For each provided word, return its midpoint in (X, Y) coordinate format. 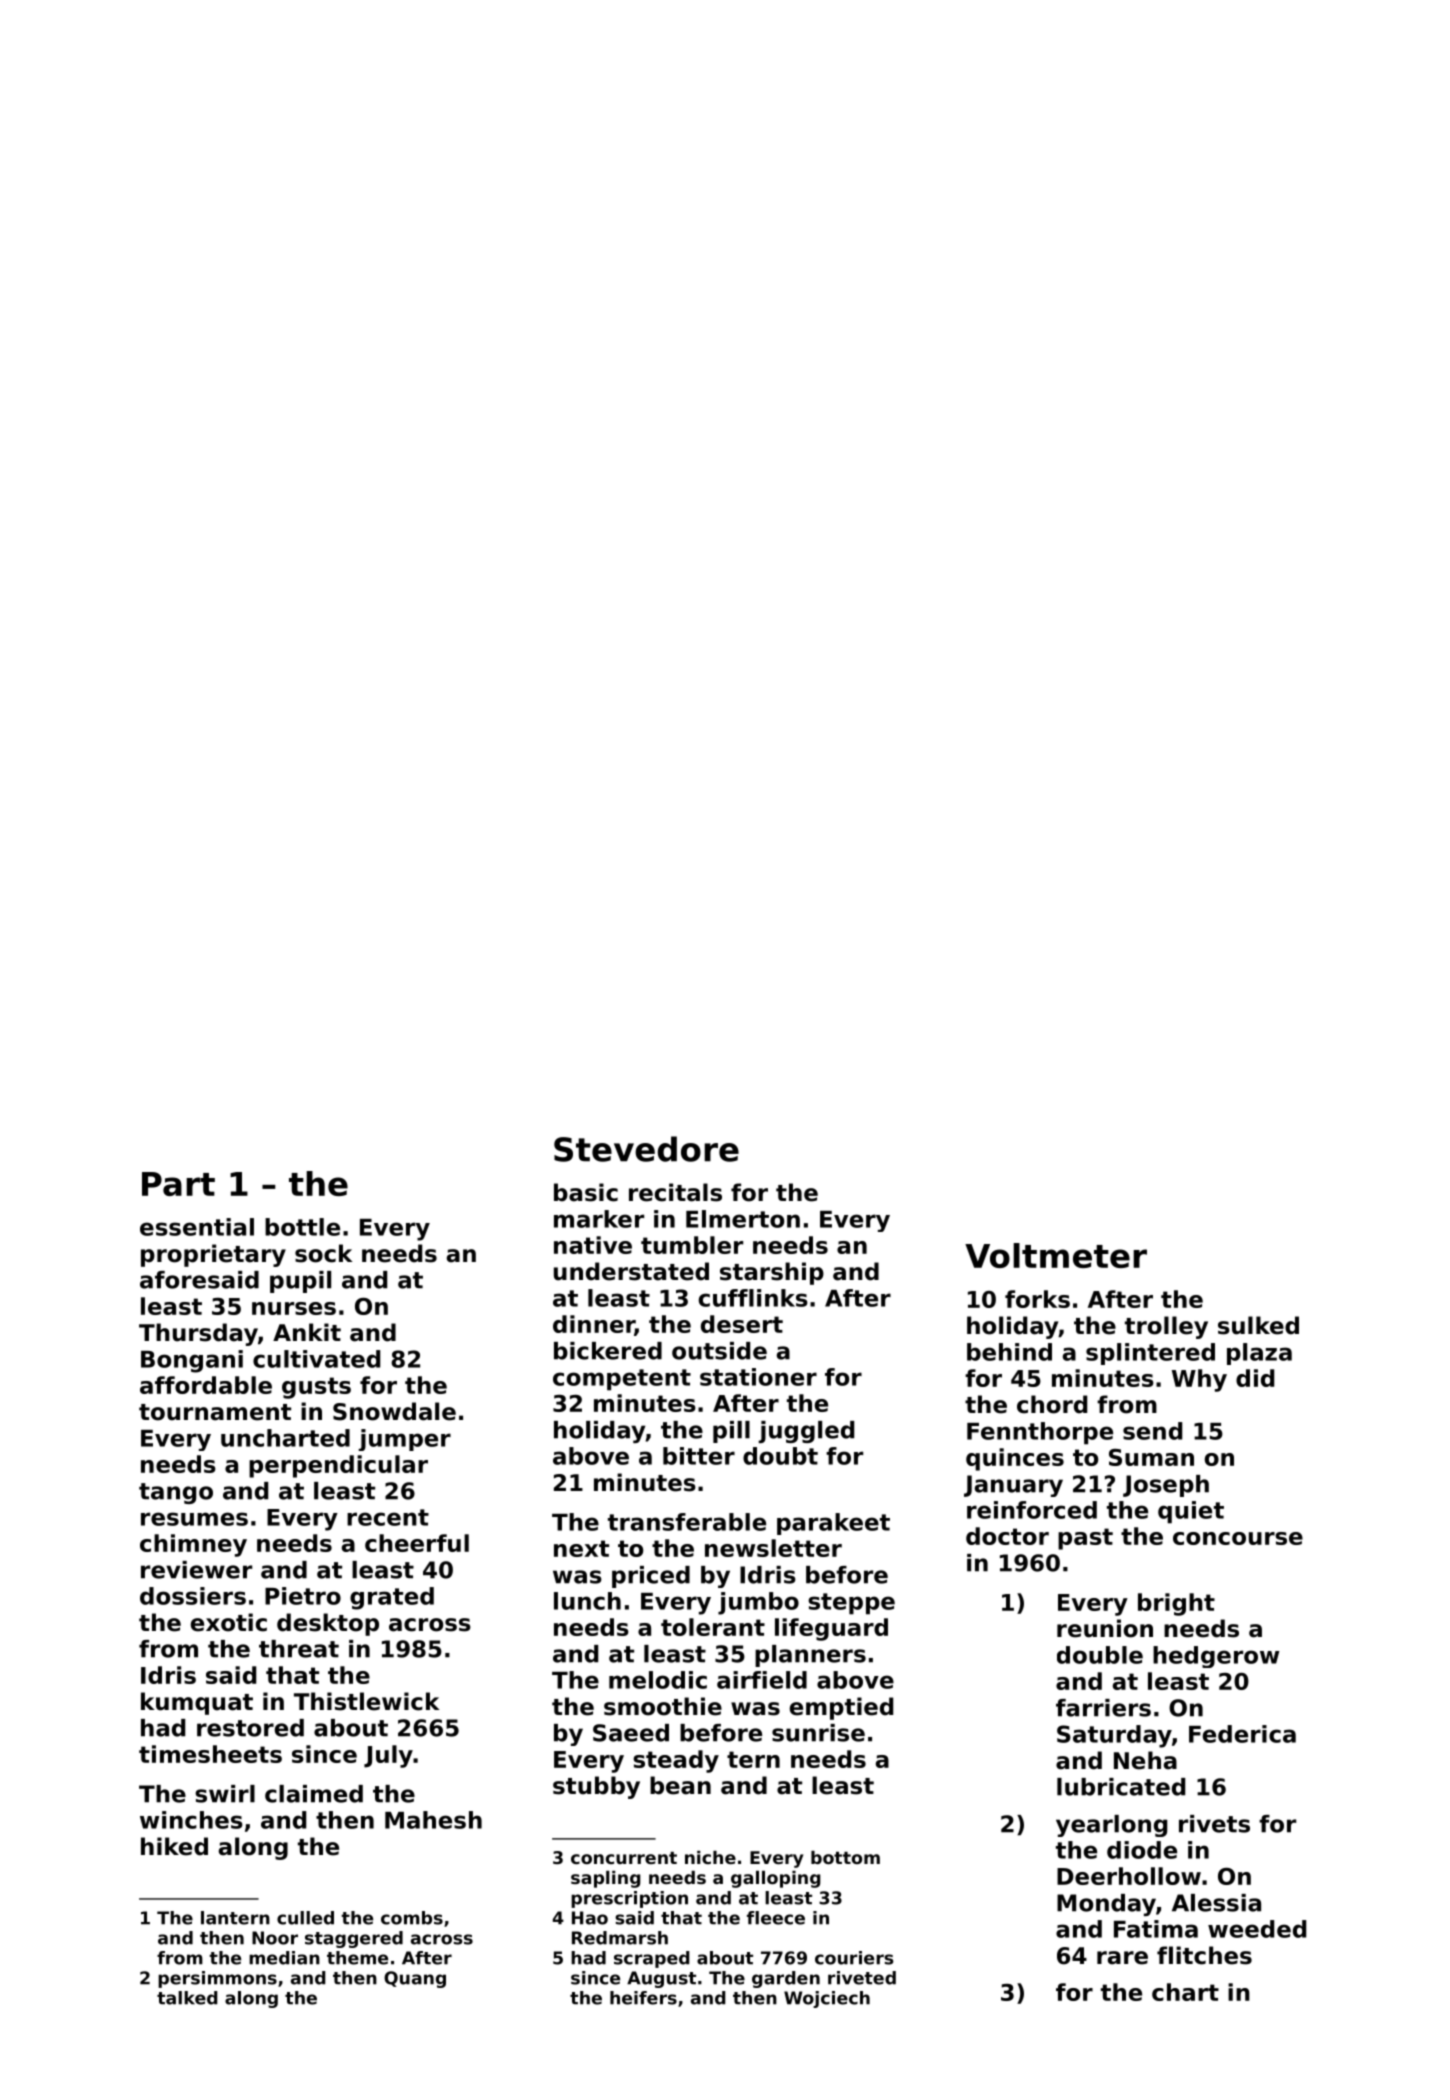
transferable (687, 1522)
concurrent (624, 1858)
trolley (1166, 1327)
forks (1037, 1299)
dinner (594, 1325)
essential (197, 1227)
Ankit (307, 1332)
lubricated (1121, 1787)
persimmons (217, 1979)
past (1085, 1539)
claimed (314, 1794)
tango (176, 1493)
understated (631, 1271)
